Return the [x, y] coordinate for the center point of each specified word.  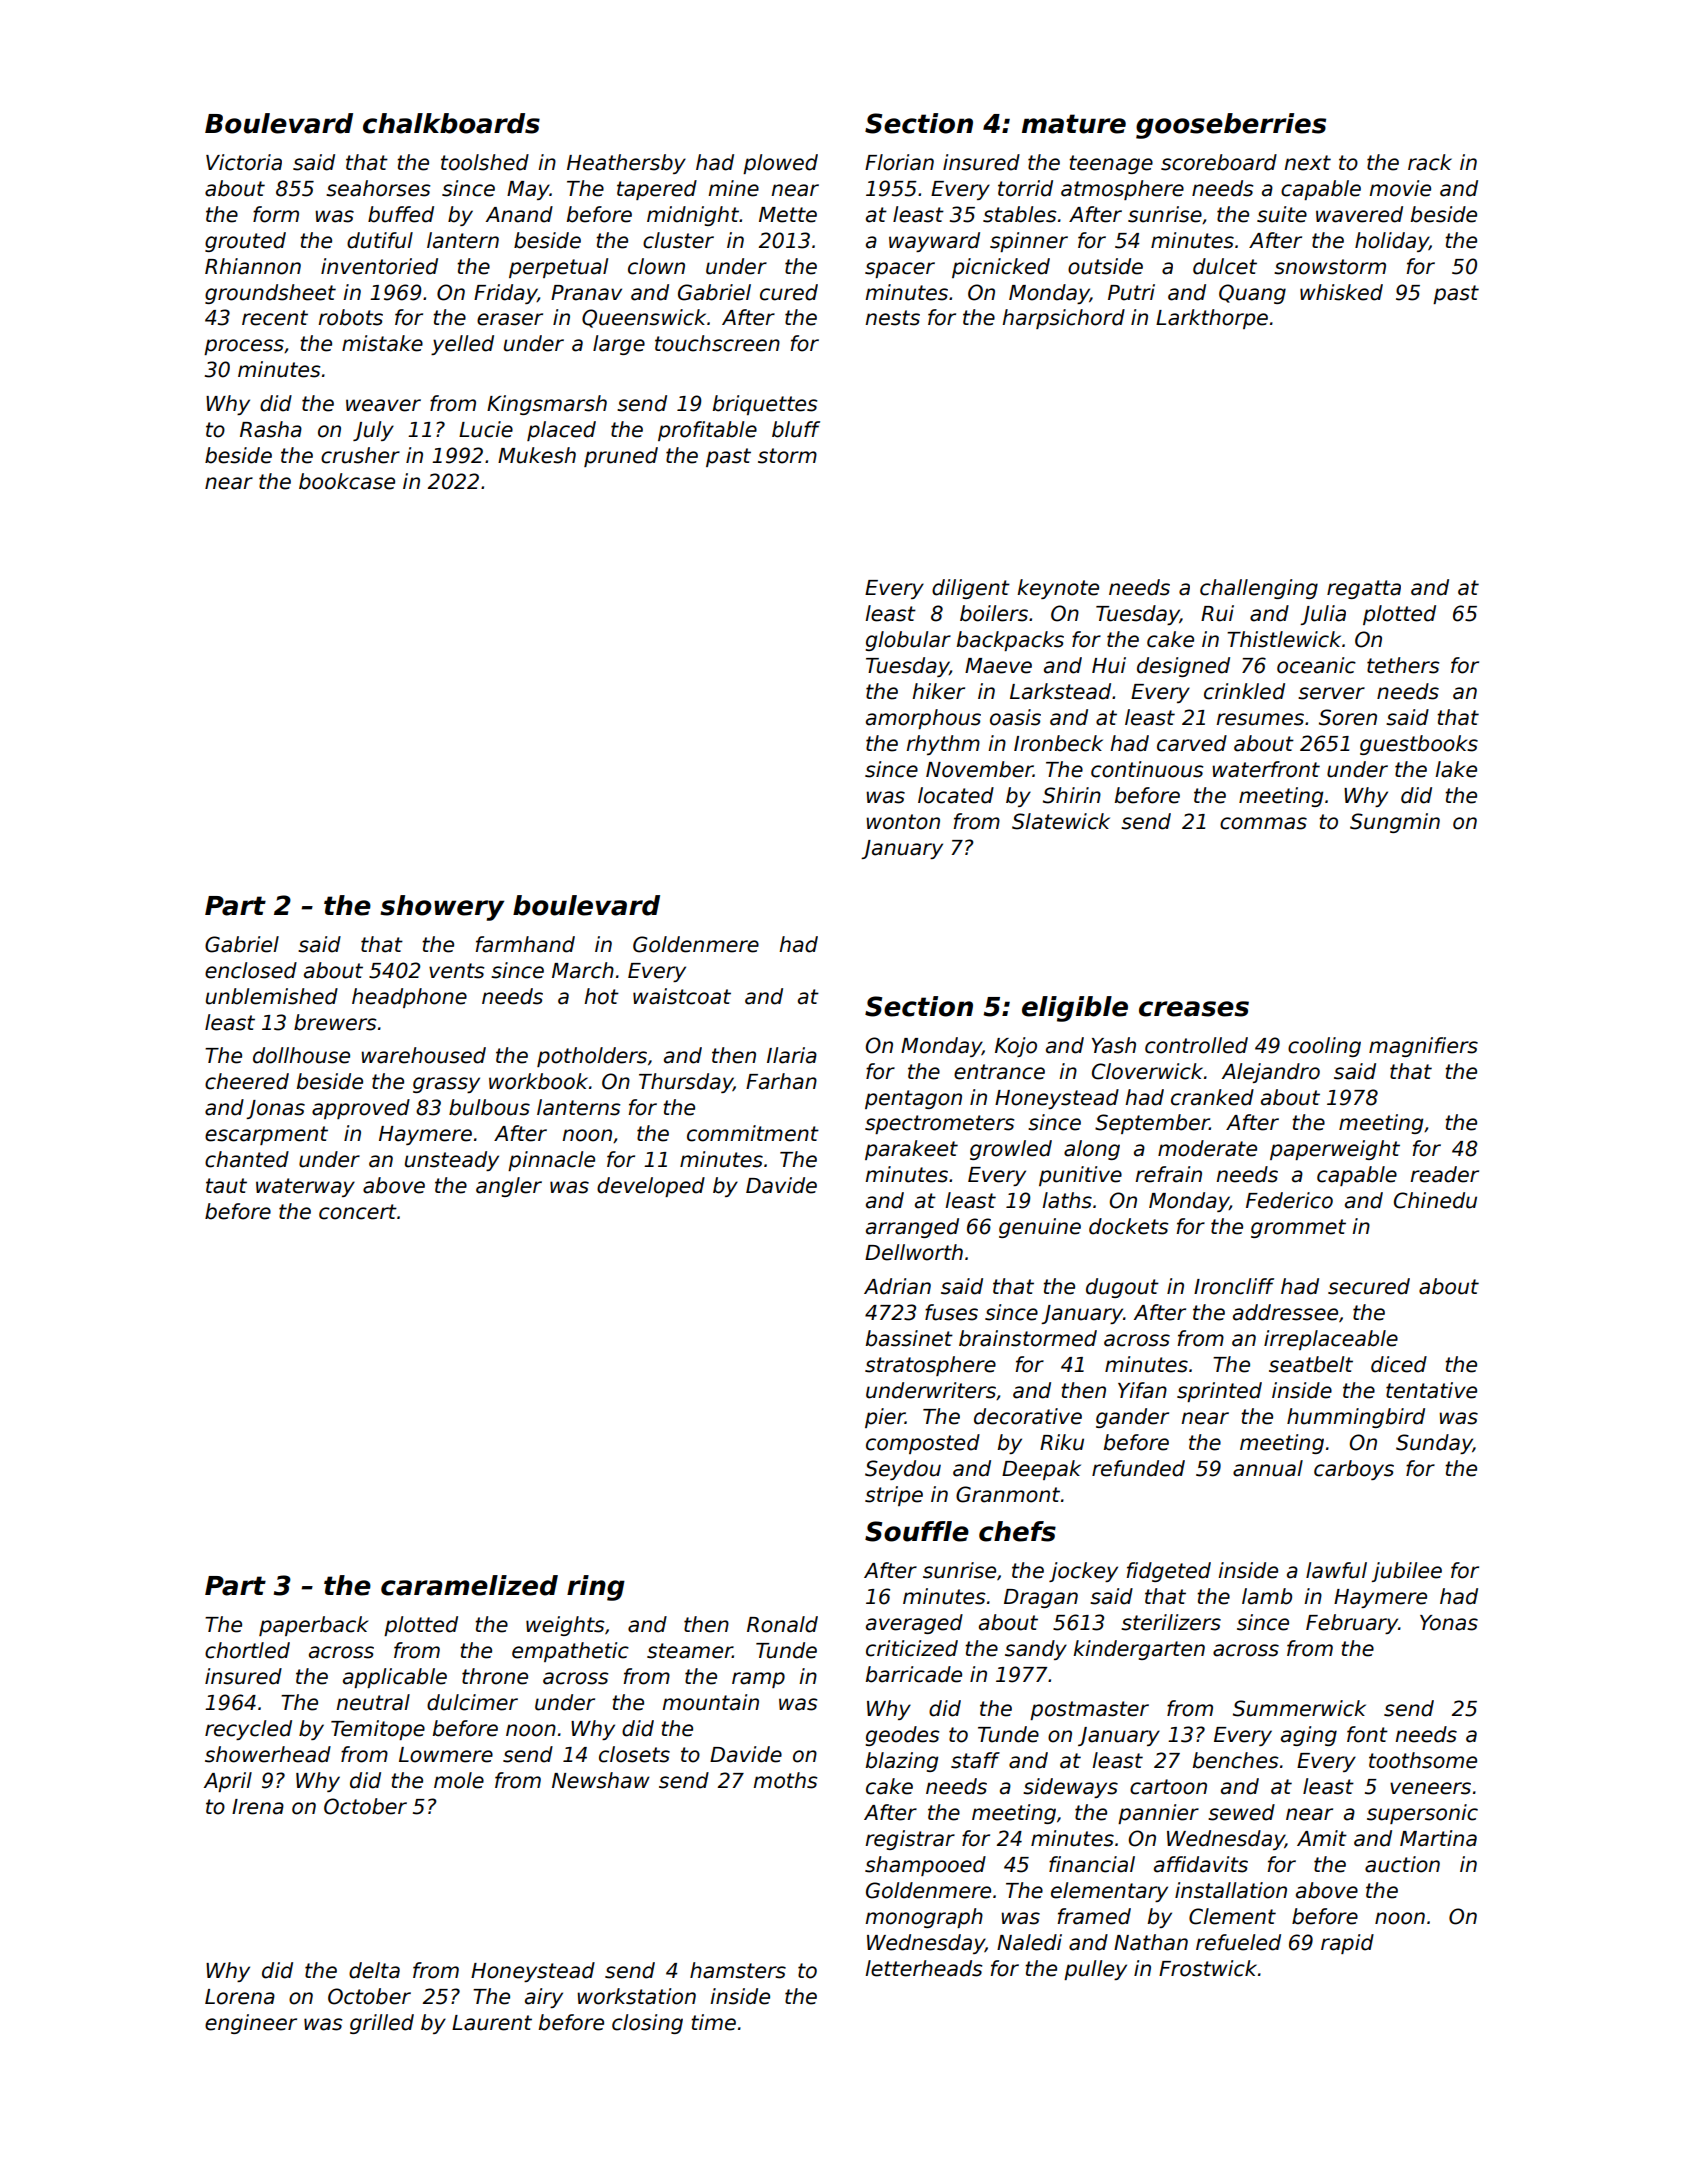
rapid [1347, 1944]
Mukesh [537, 455]
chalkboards [451, 123]
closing [647, 2024]
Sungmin [1395, 823]
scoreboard [1219, 162]
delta [374, 1970]
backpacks [1010, 641]
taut [226, 1186]
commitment [753, 1133]
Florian [899, 162]
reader [1444, 1174]
